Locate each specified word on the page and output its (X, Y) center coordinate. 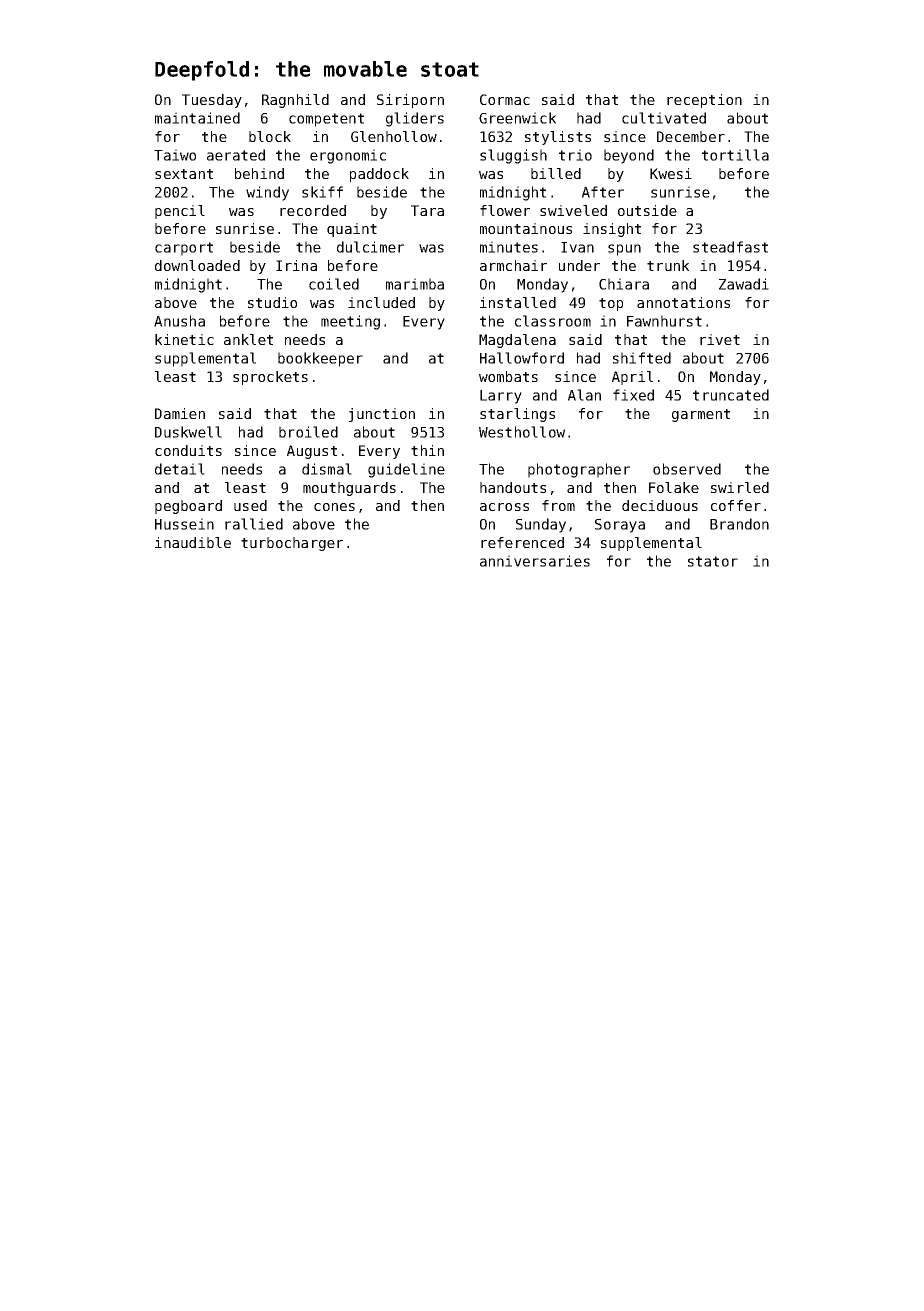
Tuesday (212, 101)
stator (713, 561)
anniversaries (535, 561)
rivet (720, 339)
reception (704, 101)
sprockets (270, 378)
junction (382, 415)
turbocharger (292, 544)
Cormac (505, 99)
